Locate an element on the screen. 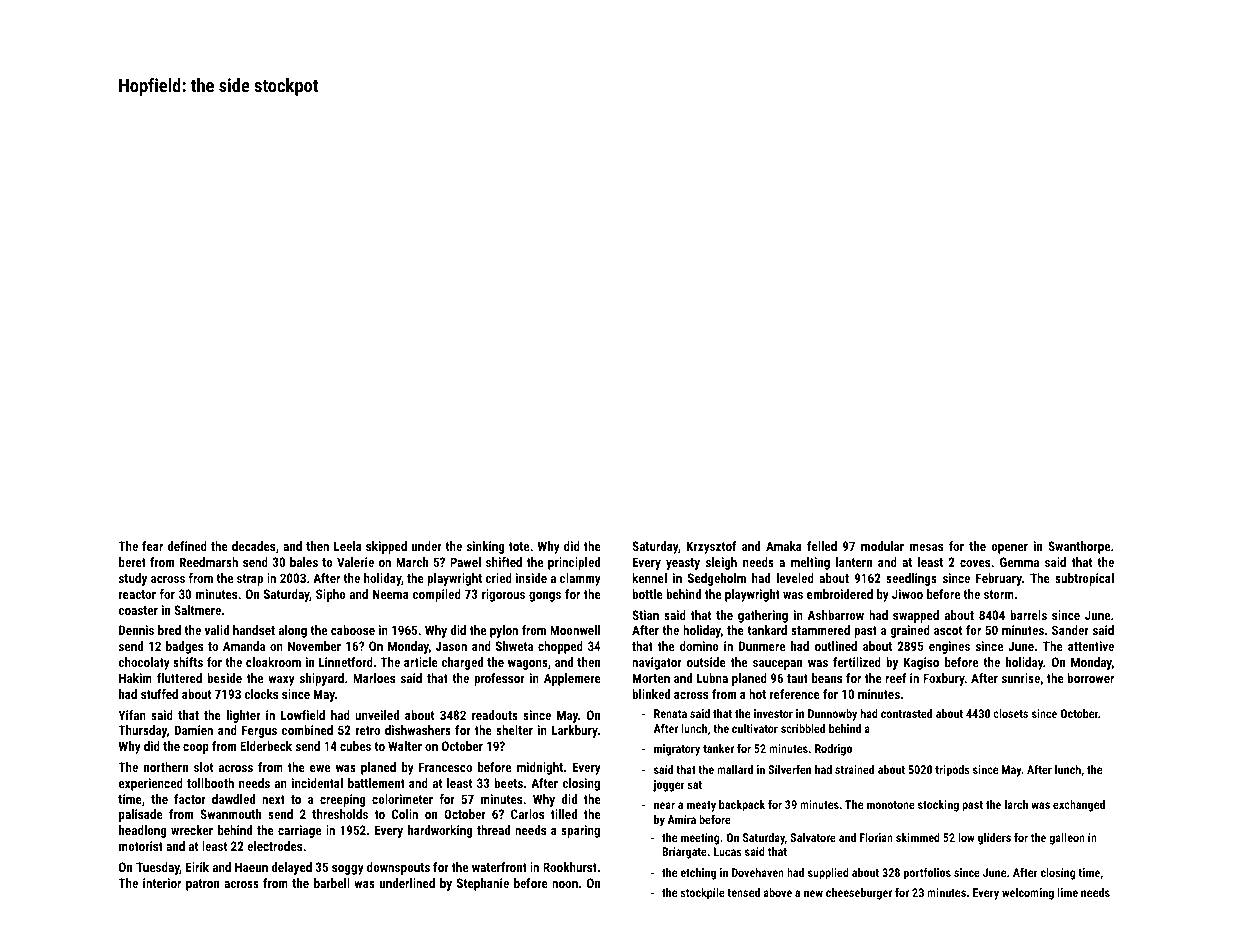  Krzysztof is located at coordinates (711, 547).
